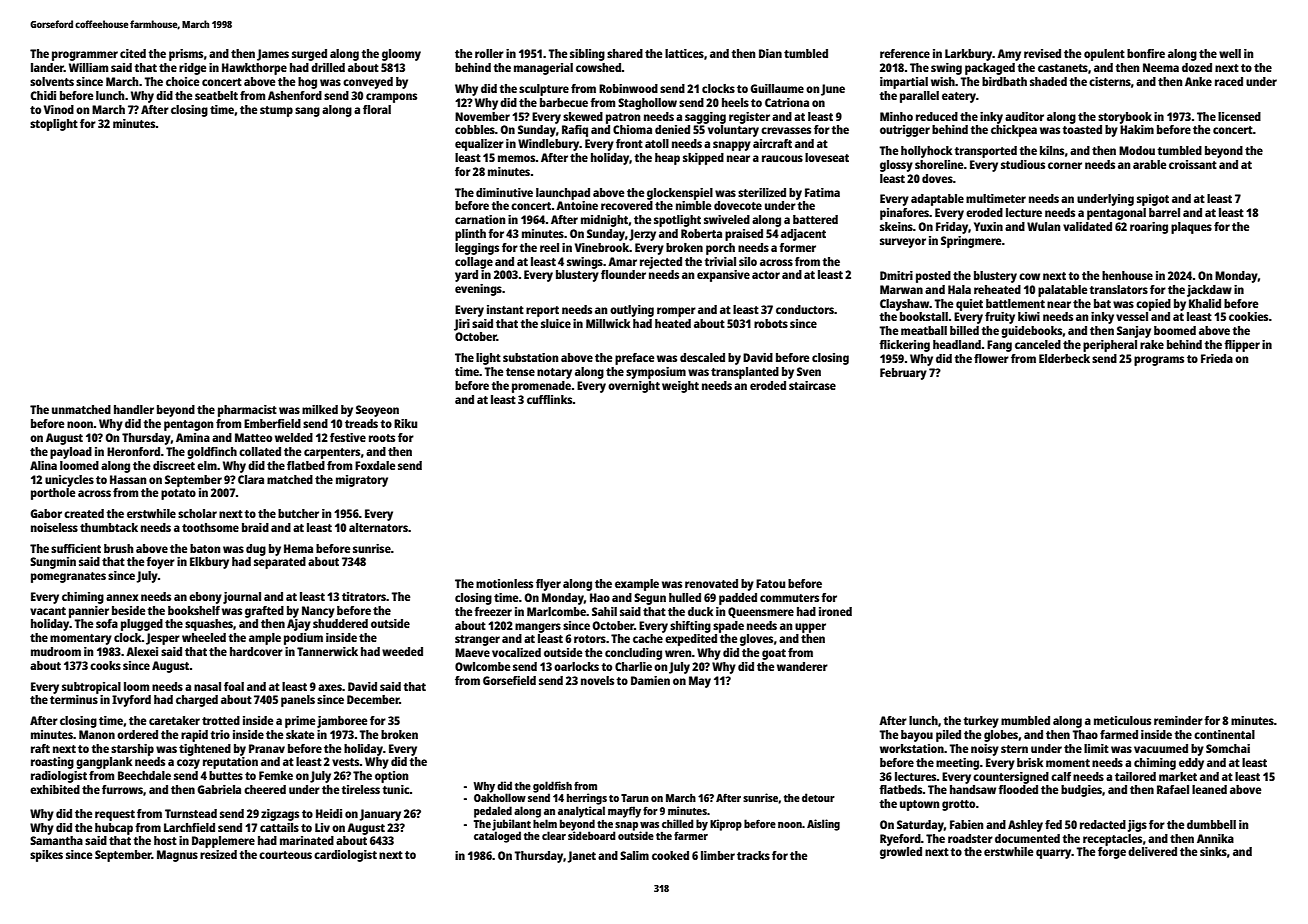 This page has height=924, width=1308. Describe the element at coordinates (186, 55) in the page. I see `prisms` at that location.
